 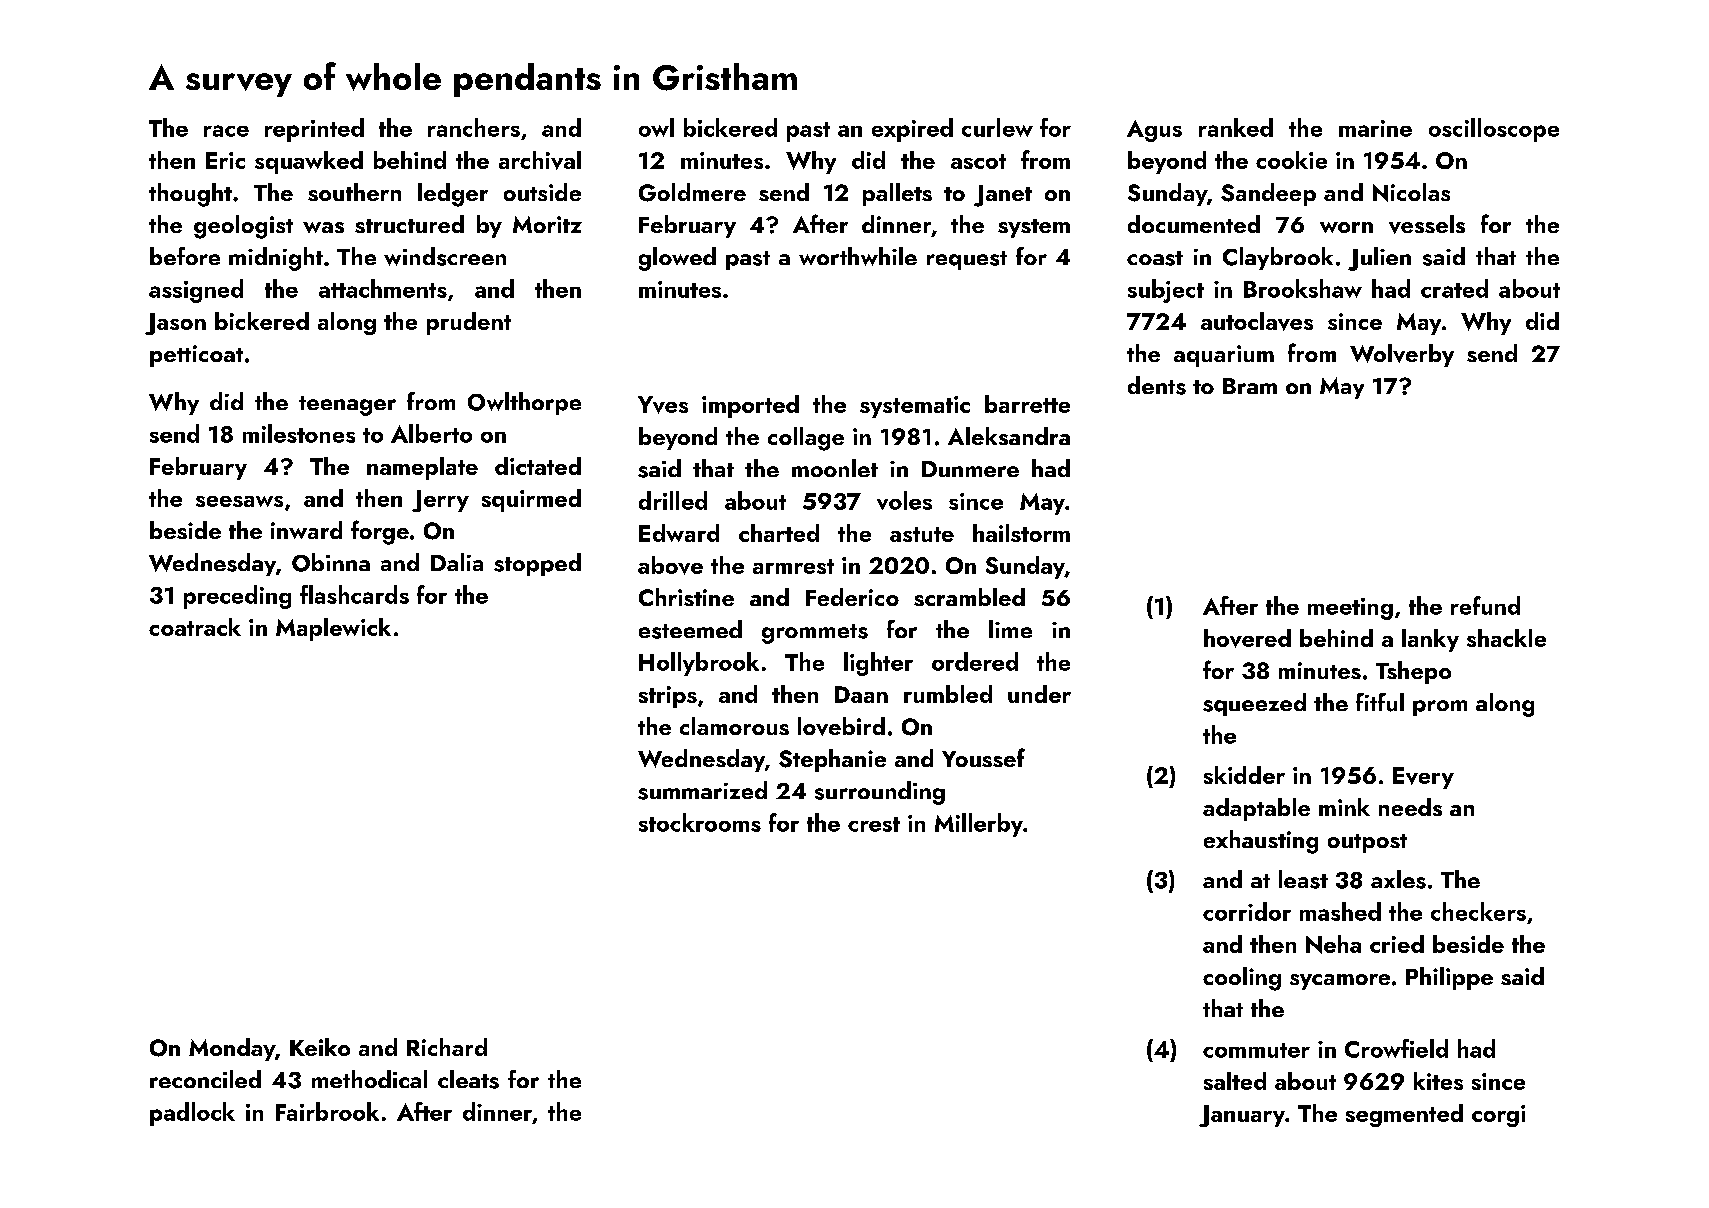 I want to click on Philippe, so click(x=1449, y=978).
